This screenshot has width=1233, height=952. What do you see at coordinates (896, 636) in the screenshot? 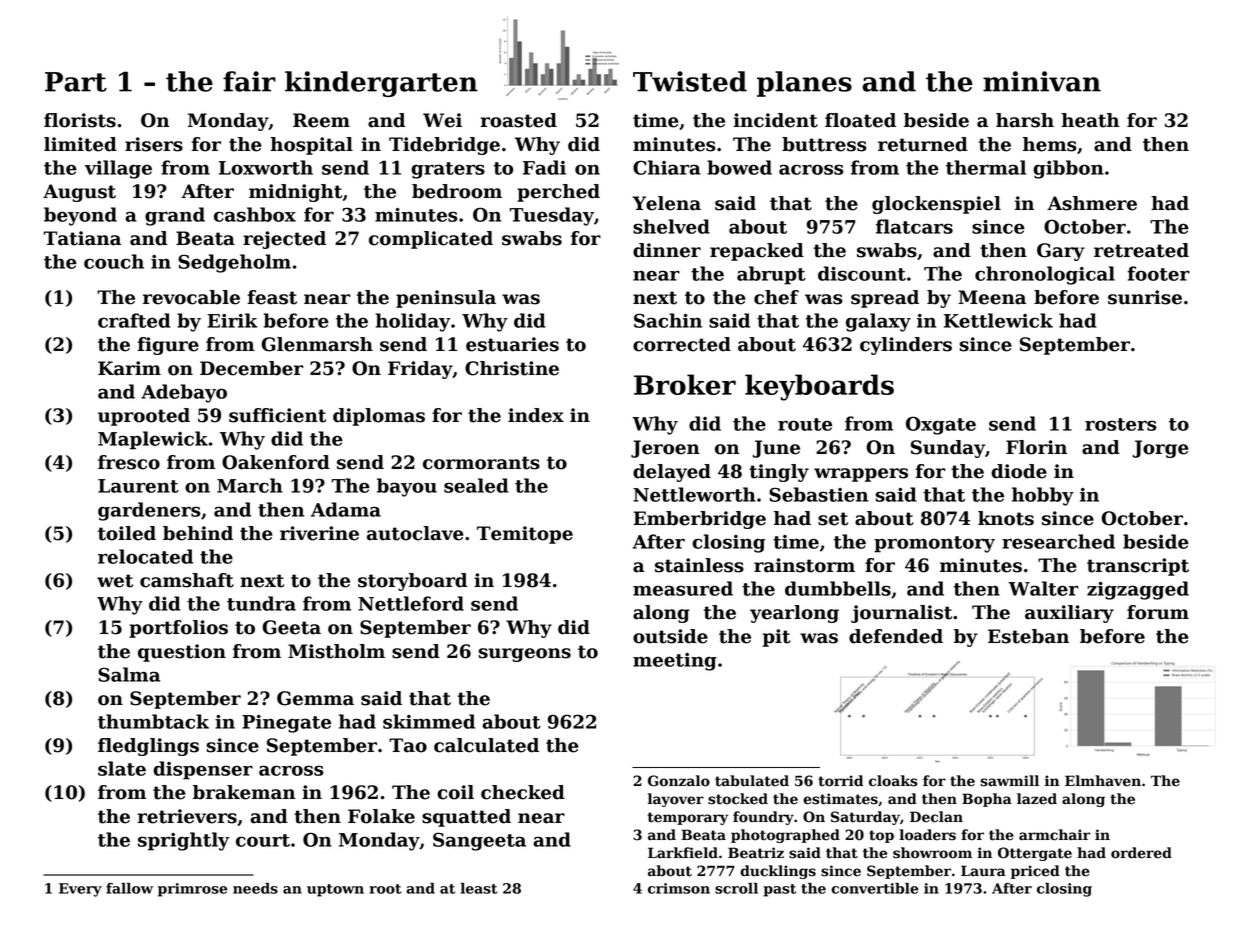
I see `defended` at bounding box center [896, 636].
